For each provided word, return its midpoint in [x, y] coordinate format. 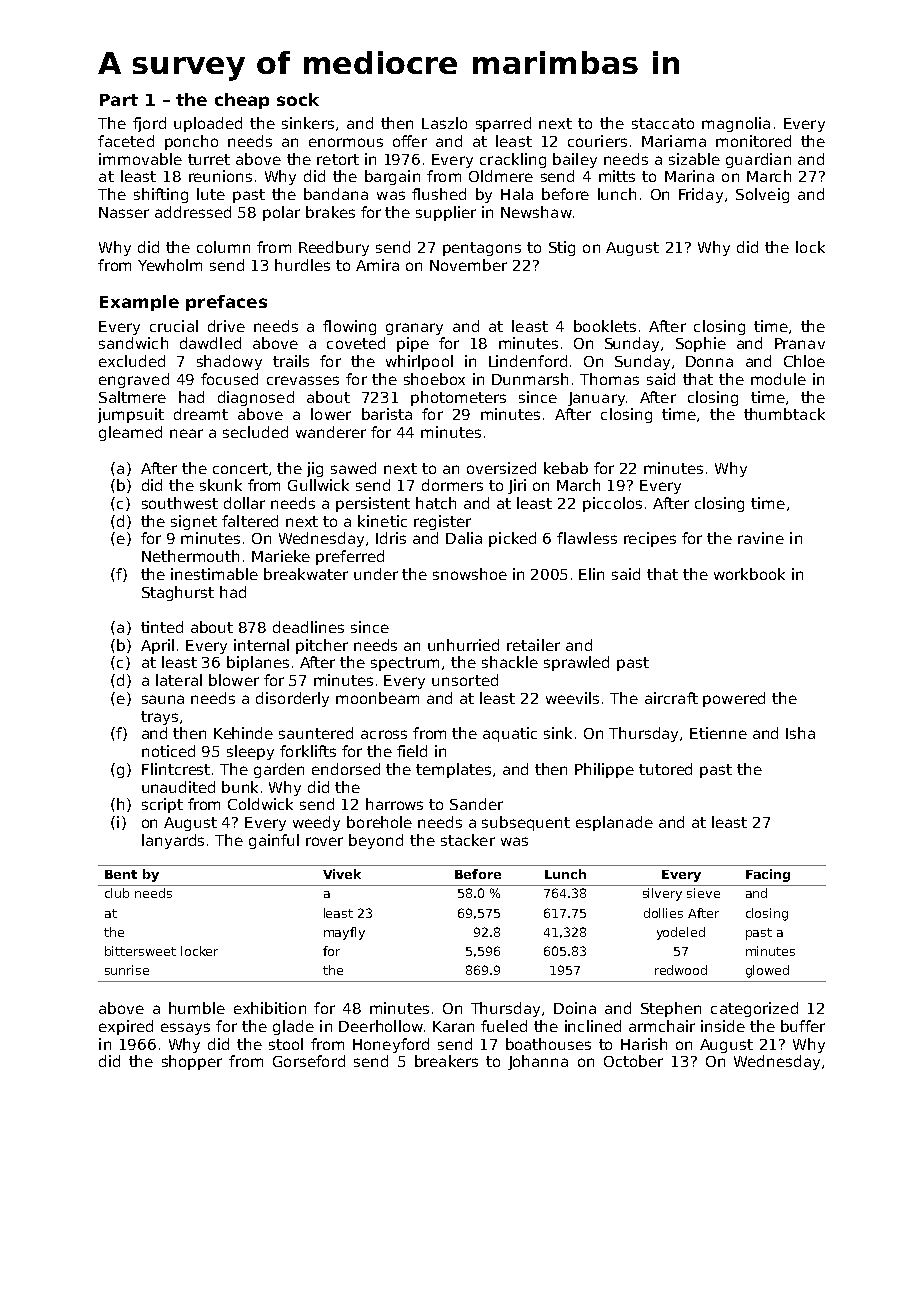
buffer [803, 1026]
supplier [446, 213]
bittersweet [140, 951]
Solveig [762, 195]
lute [211, 194]
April [157, 646]
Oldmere [501, 176]
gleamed [130, 433]
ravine [761, 538]
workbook [749, 574]
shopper [192, 1062]
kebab [566, 468]
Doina [575, 1008]
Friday [701, 195]
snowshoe [470, 574]
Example [139, 303]
